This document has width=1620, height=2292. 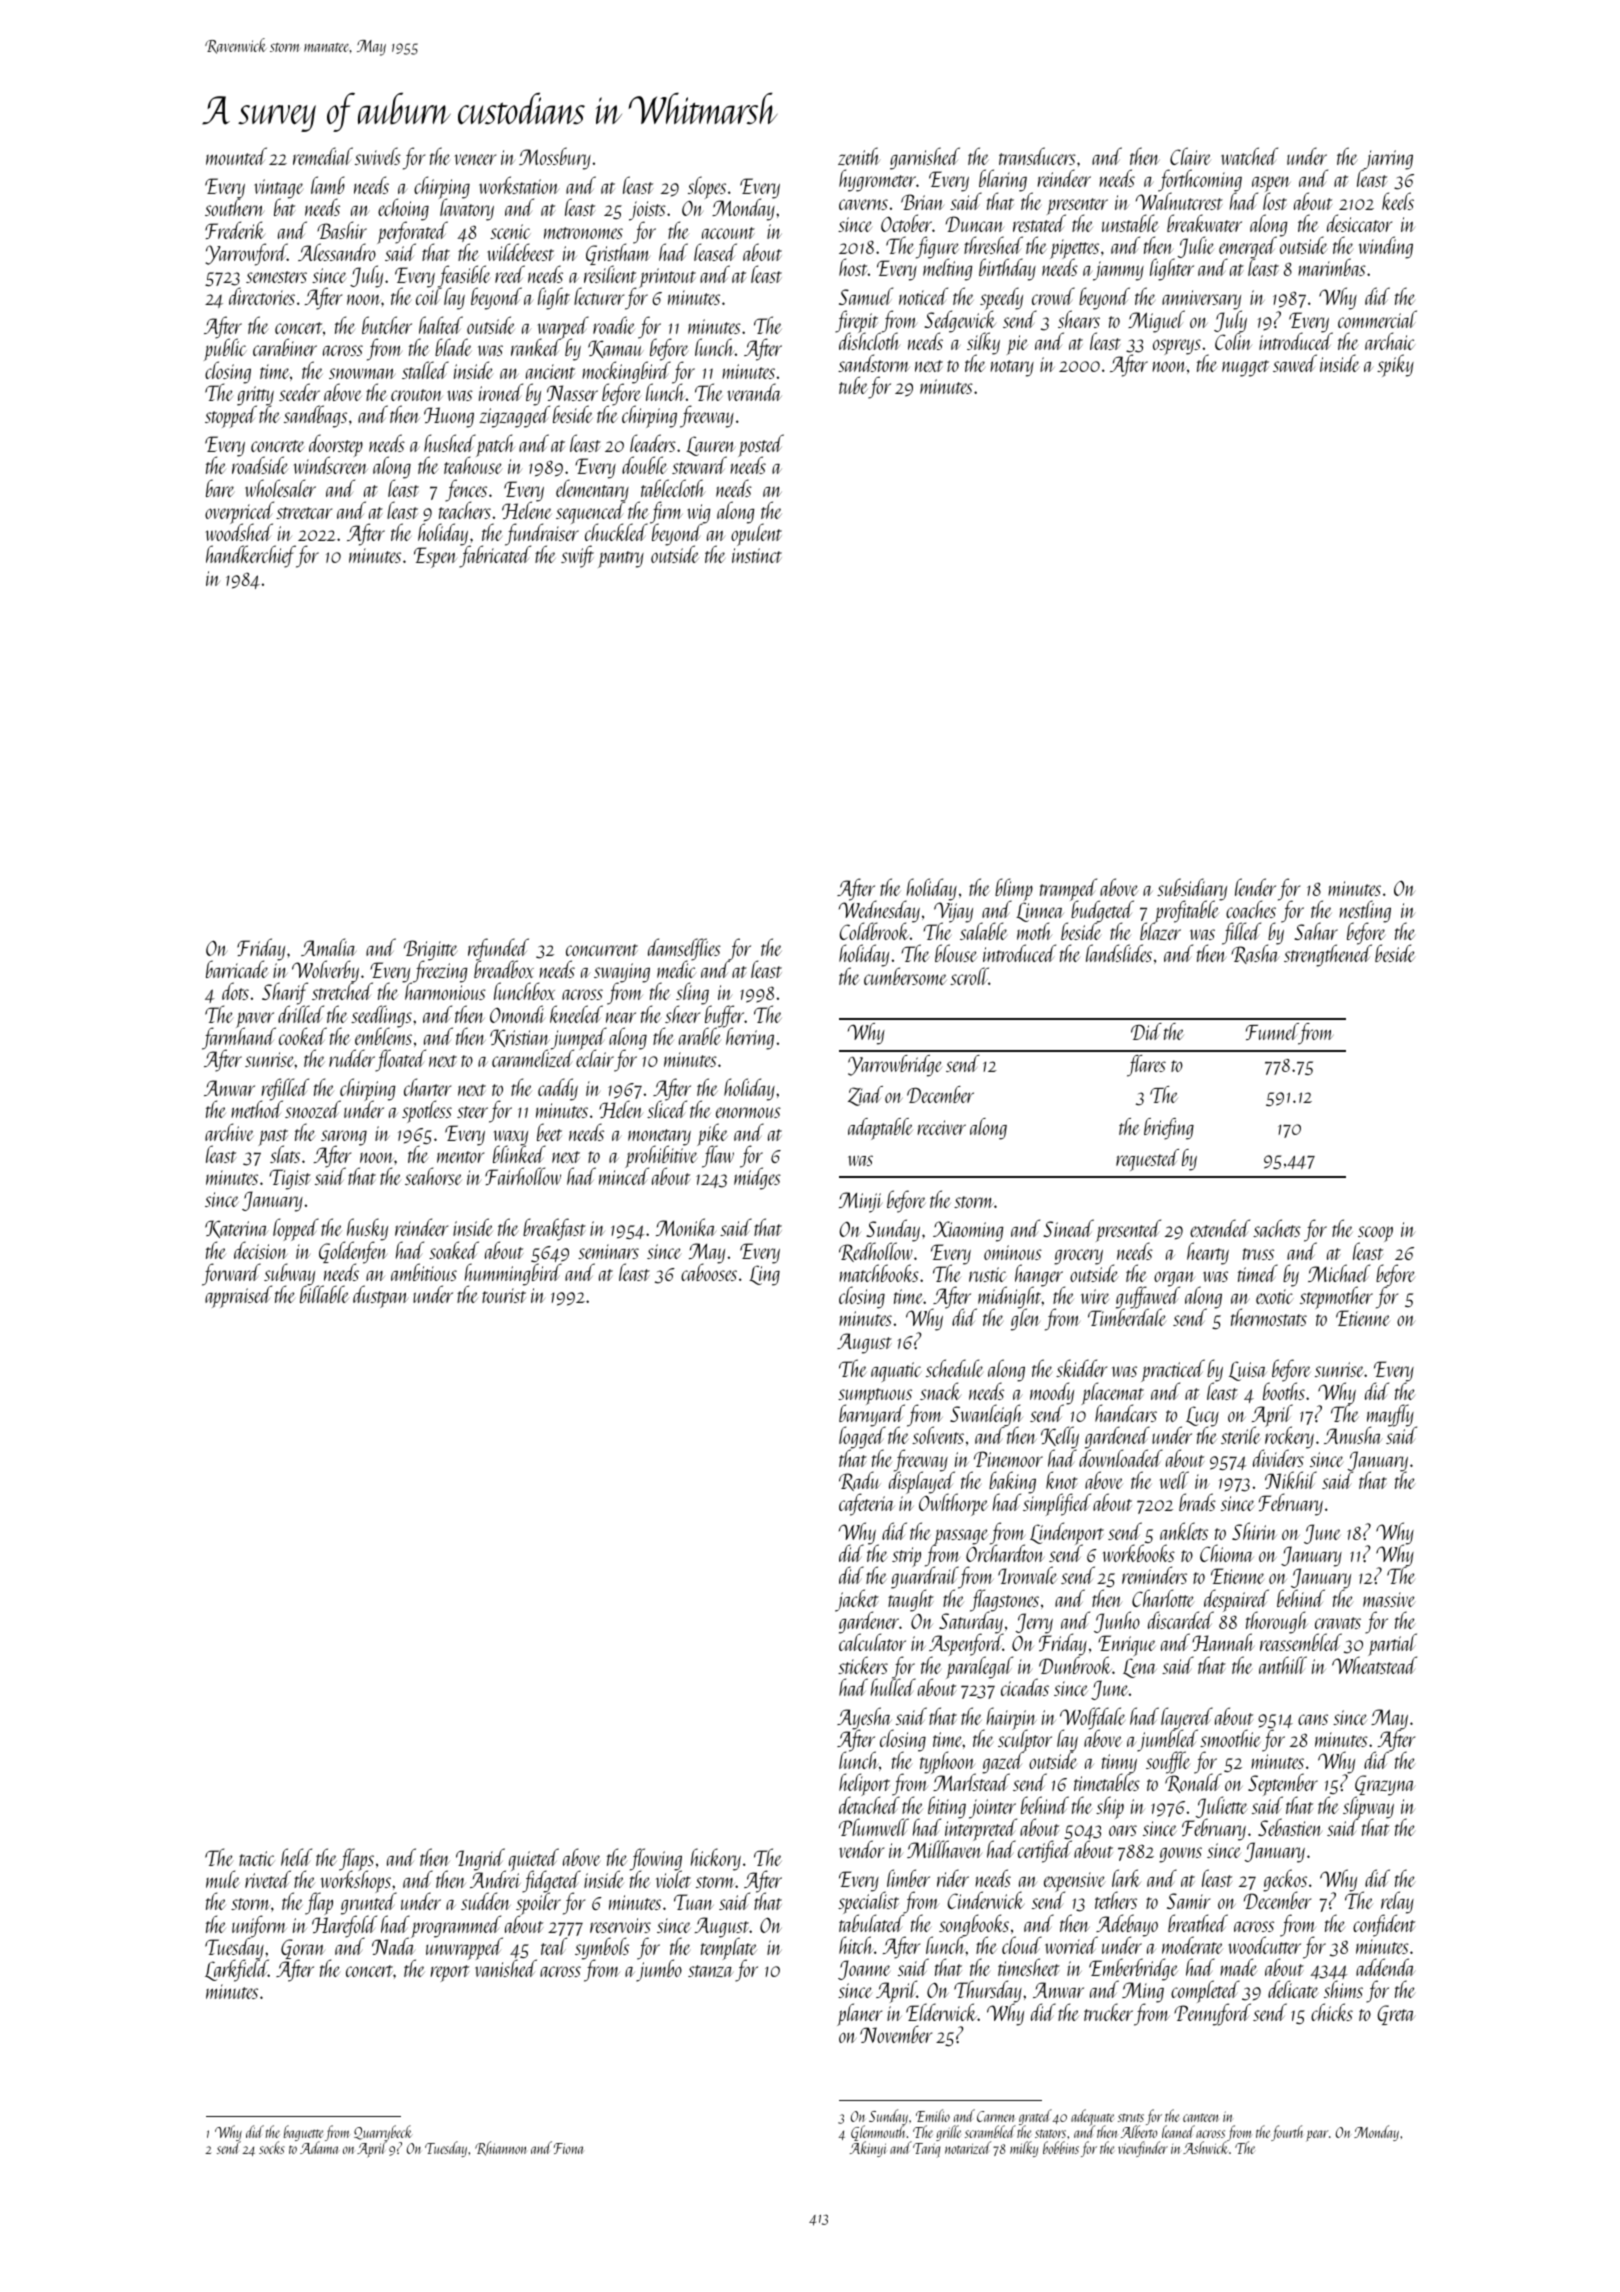 I want to click on veranda, so click(x=754, y=392).
